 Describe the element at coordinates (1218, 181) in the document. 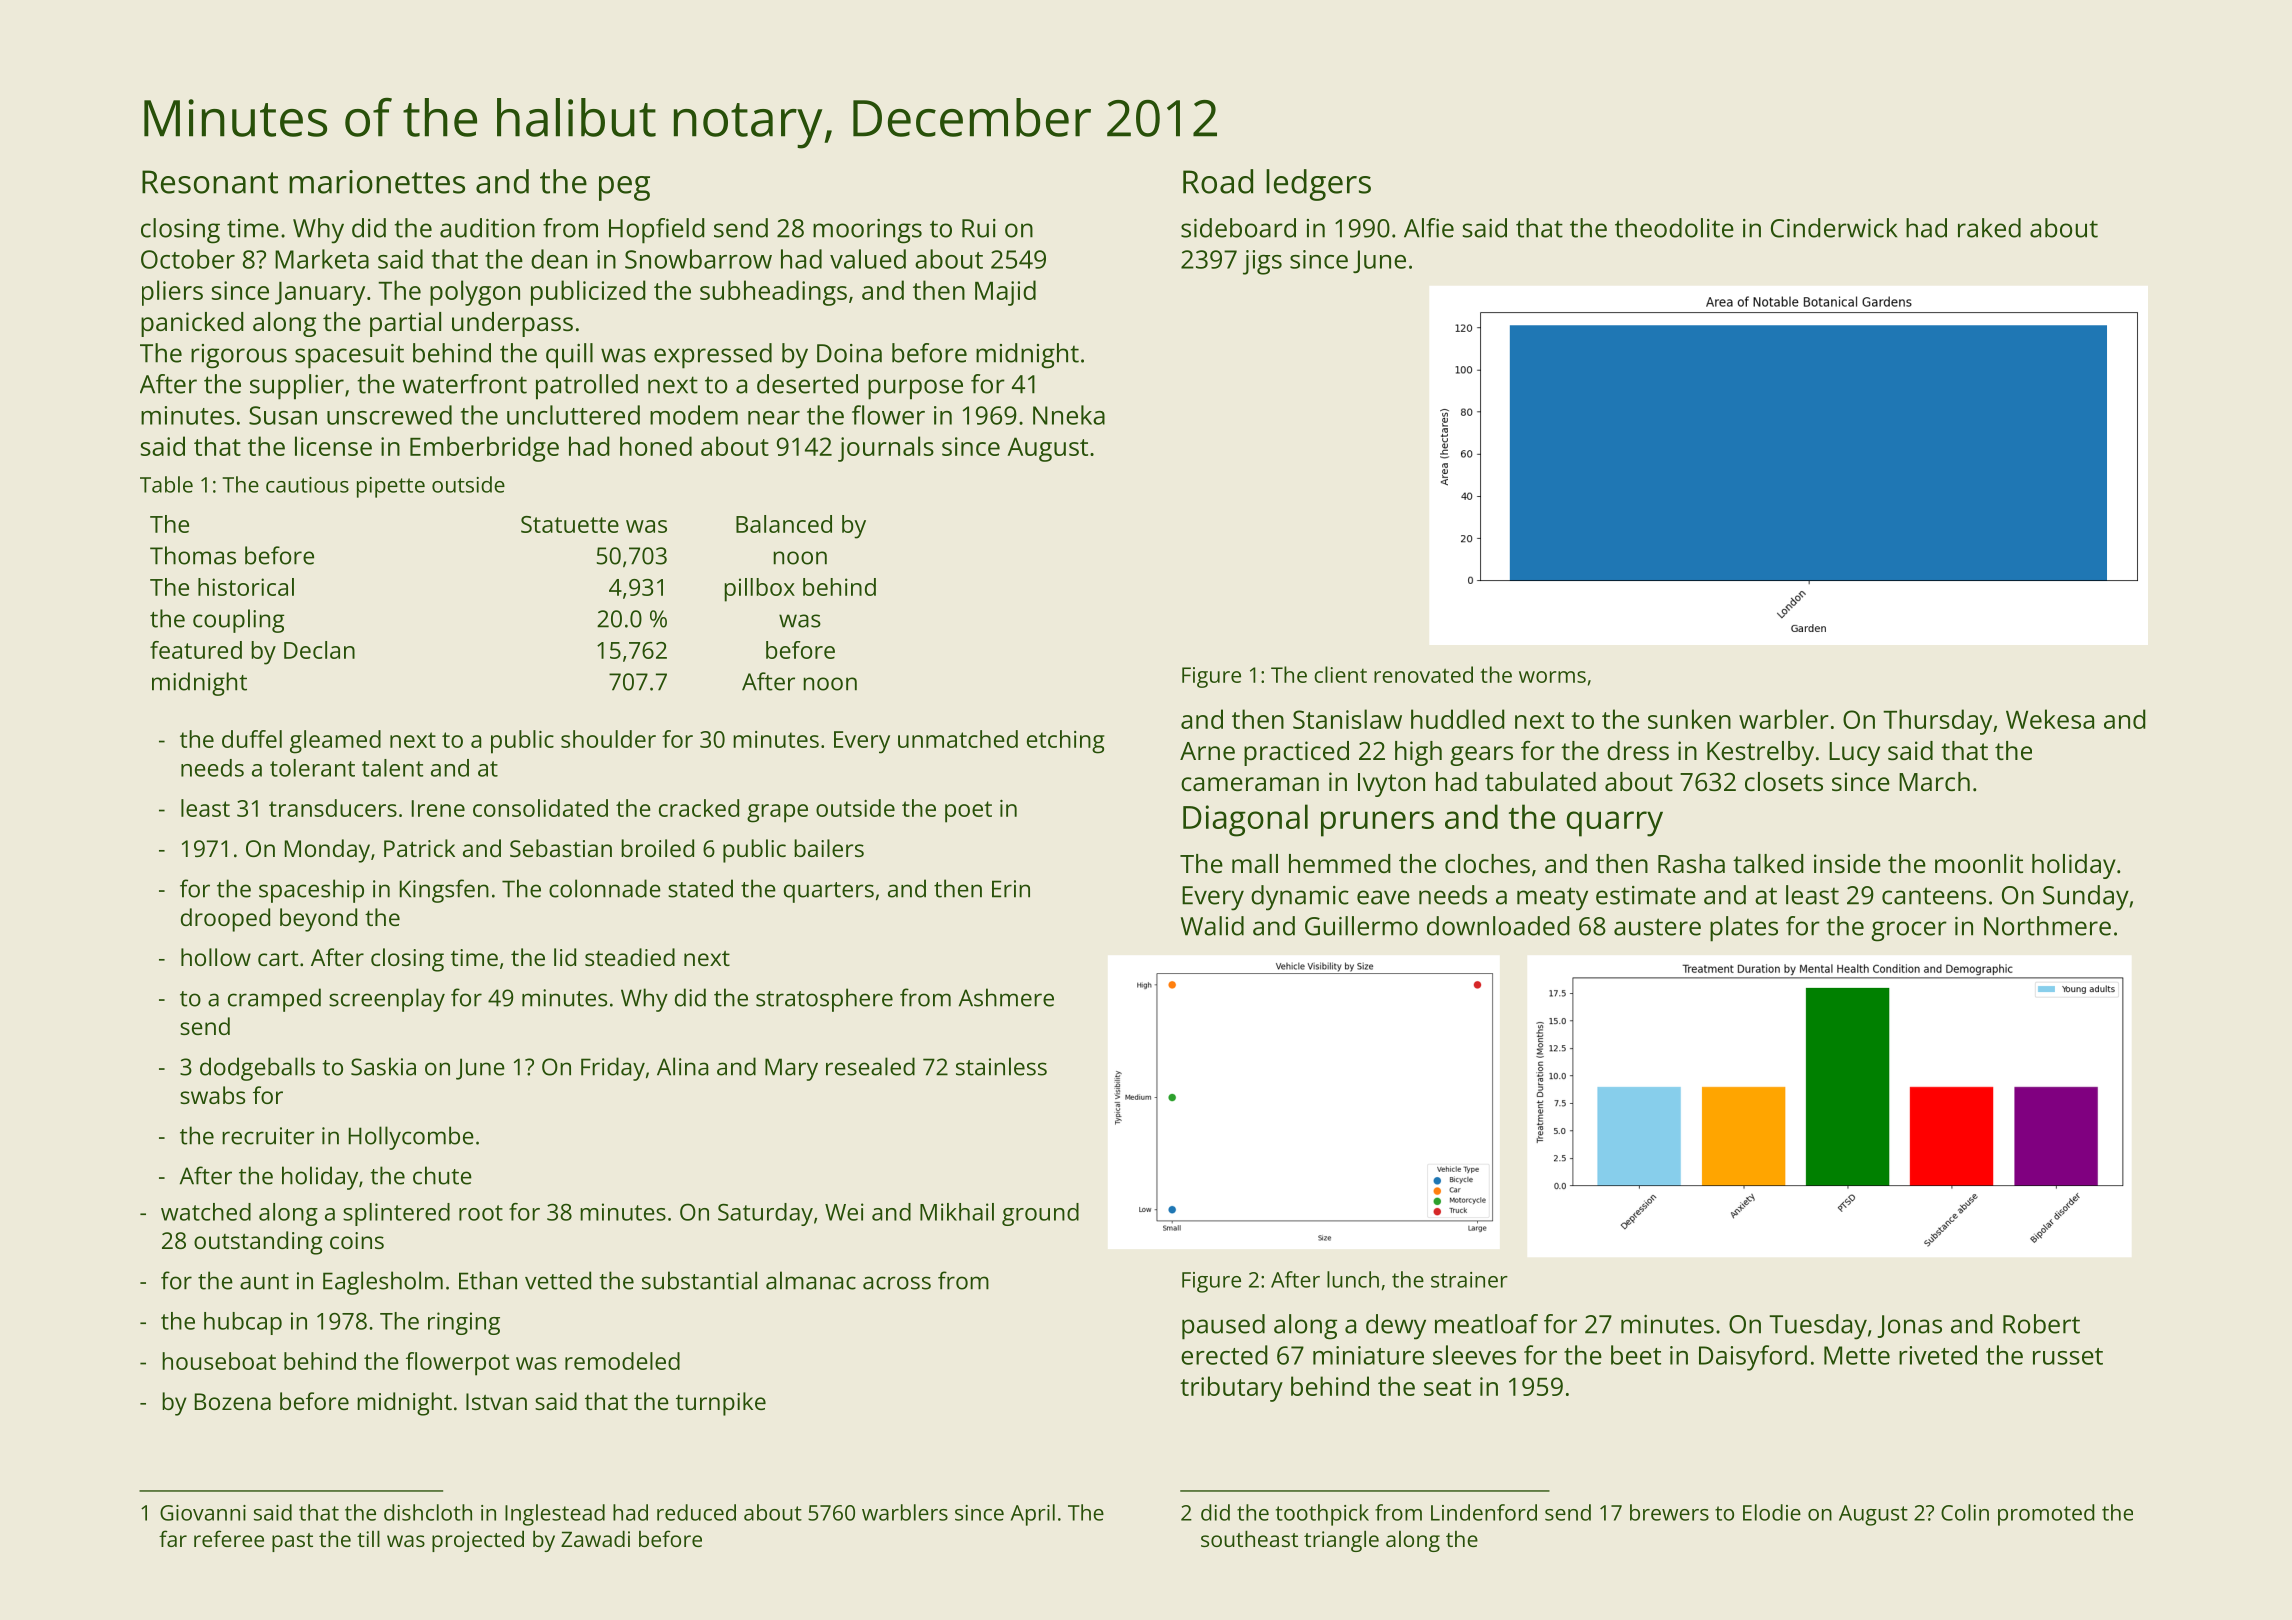

I see `Road` at that location.
